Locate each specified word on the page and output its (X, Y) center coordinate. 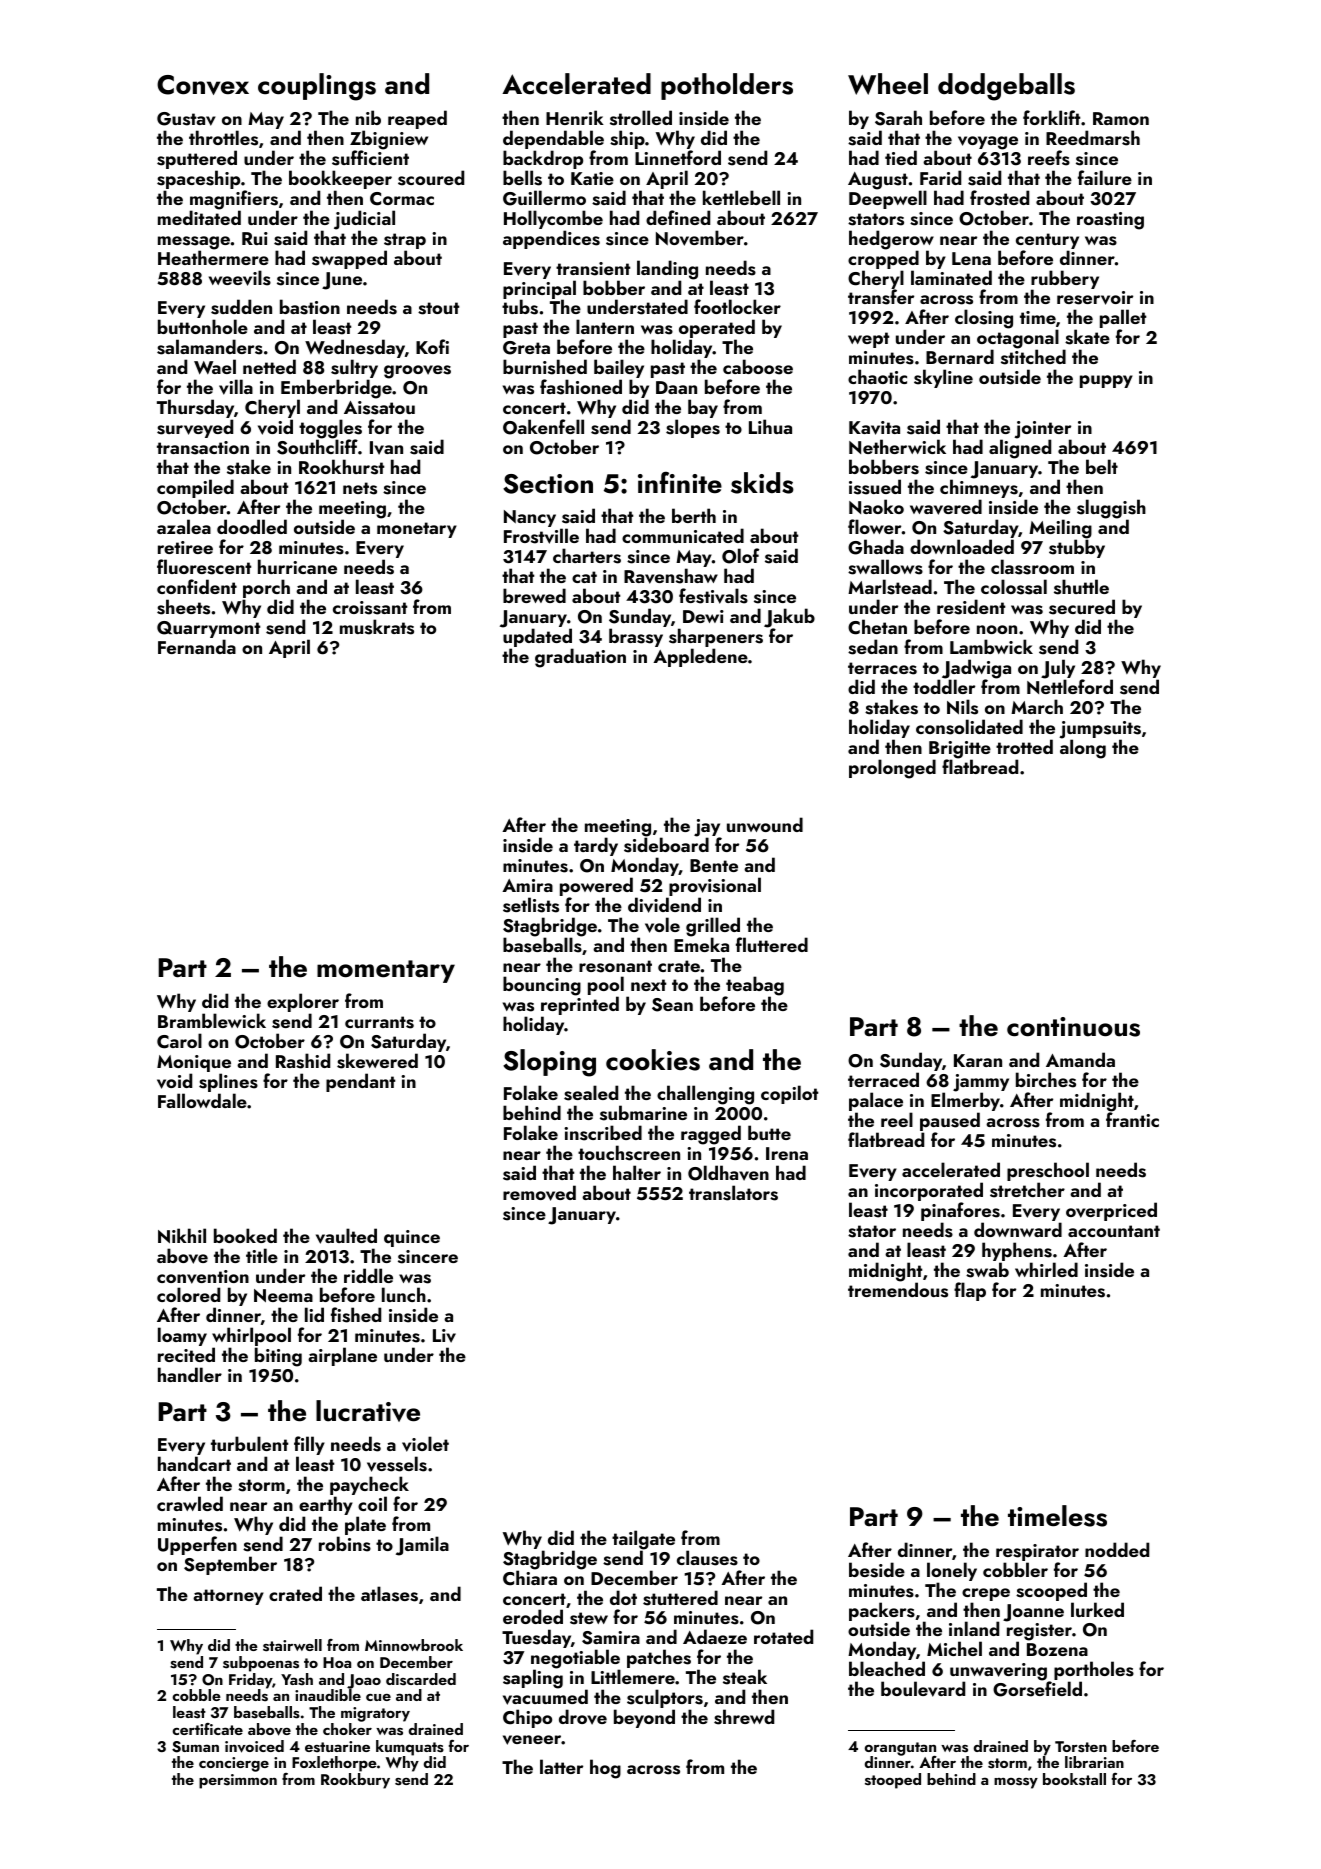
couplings (317, 87)
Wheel (888, 84)
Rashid (303, 1061)
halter (637, 1172)
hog (605, 1769)
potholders (727, 86)
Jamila (422, 1546)
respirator (1037, 1552)
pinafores (960, 1211)
